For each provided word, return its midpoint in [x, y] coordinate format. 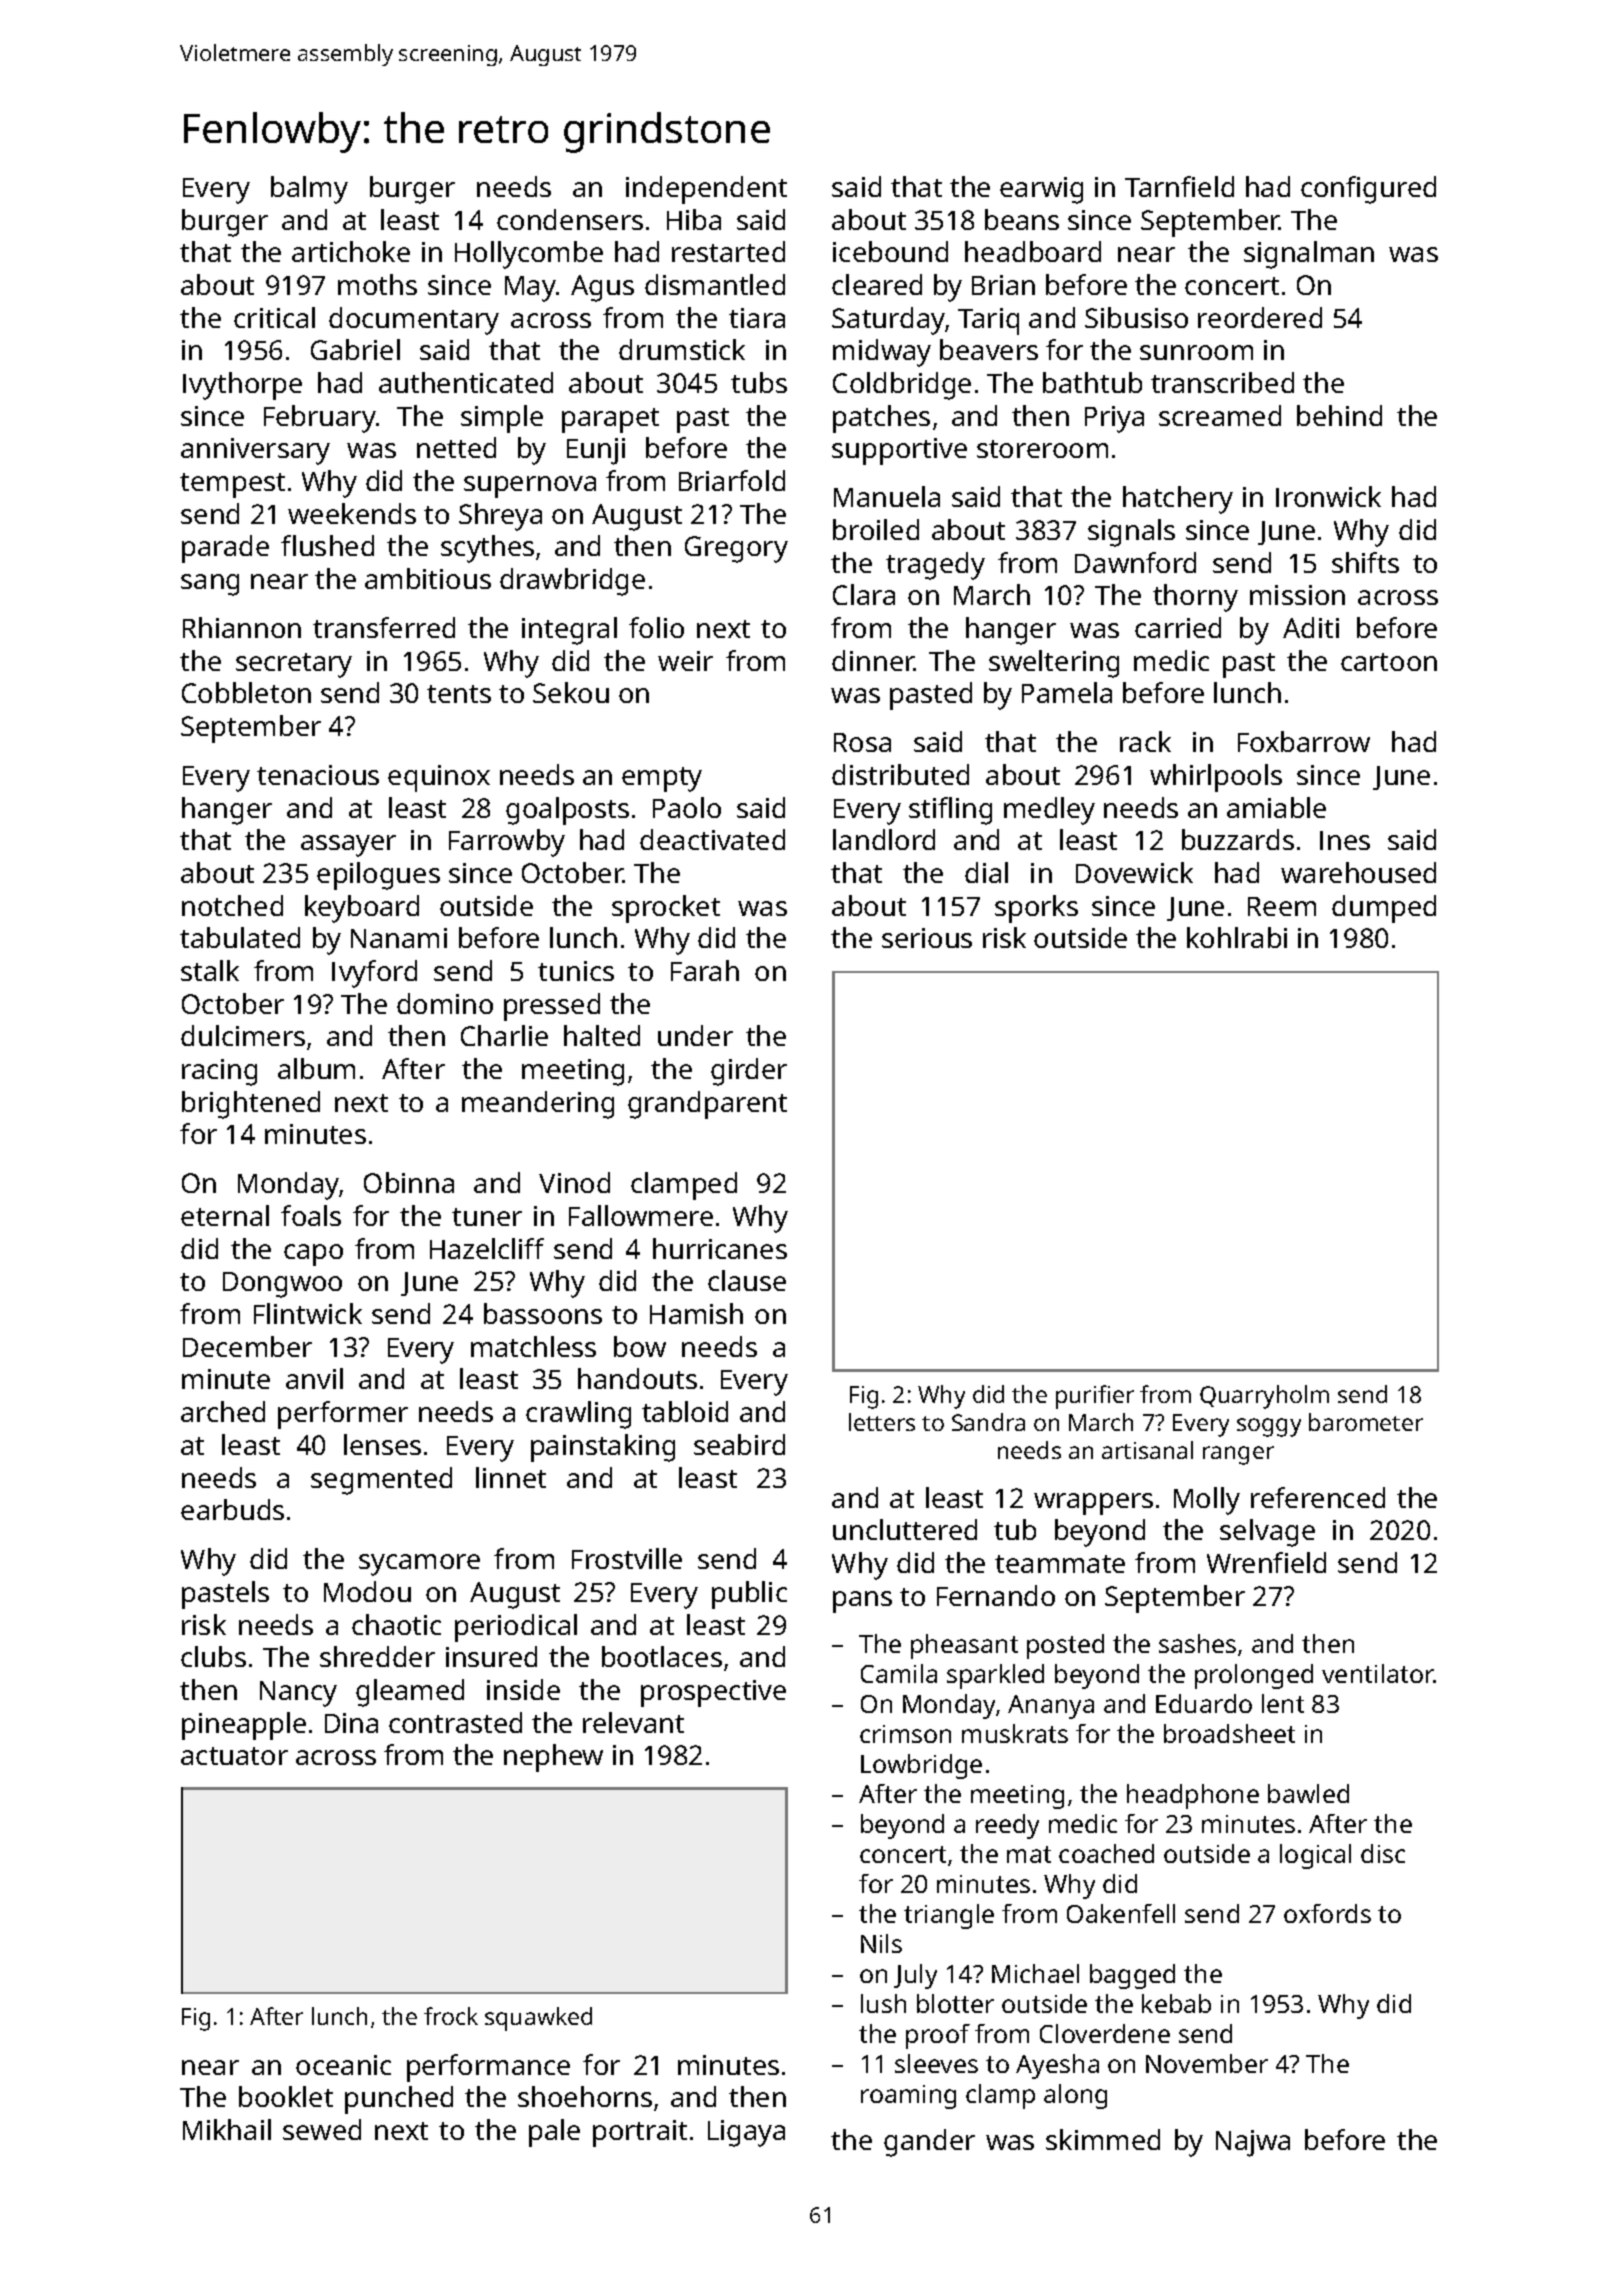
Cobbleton [246, 692]
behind [1339, 415]
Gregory [736, 549]
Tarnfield [1179, 186]
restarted [728, 251]
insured [491, 1656]
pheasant [964, 1646]
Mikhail [227, 2129]
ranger [1238, 1455]
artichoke [351, 251]
